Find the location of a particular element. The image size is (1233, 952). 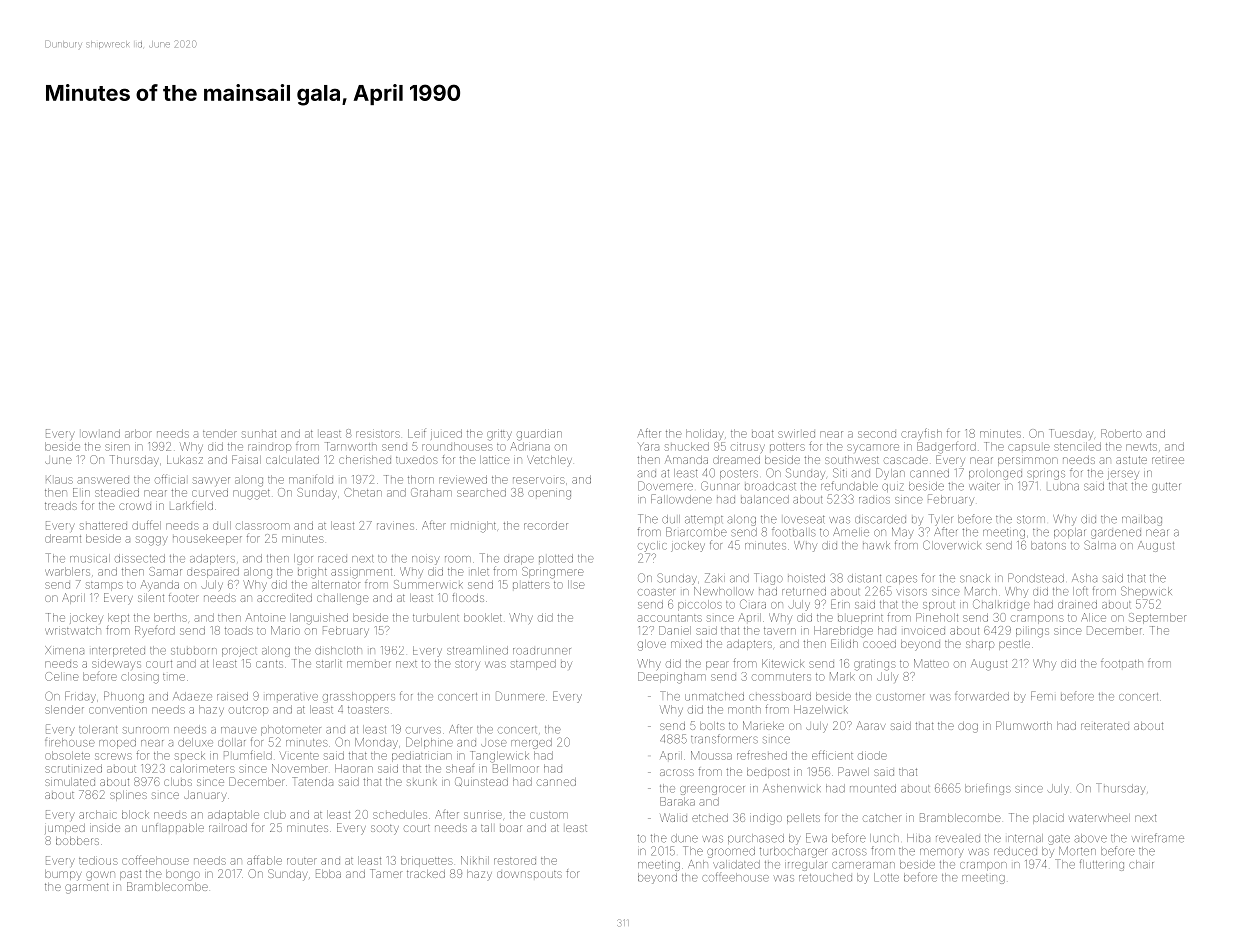

treads is located at coordinates (61, 506).
